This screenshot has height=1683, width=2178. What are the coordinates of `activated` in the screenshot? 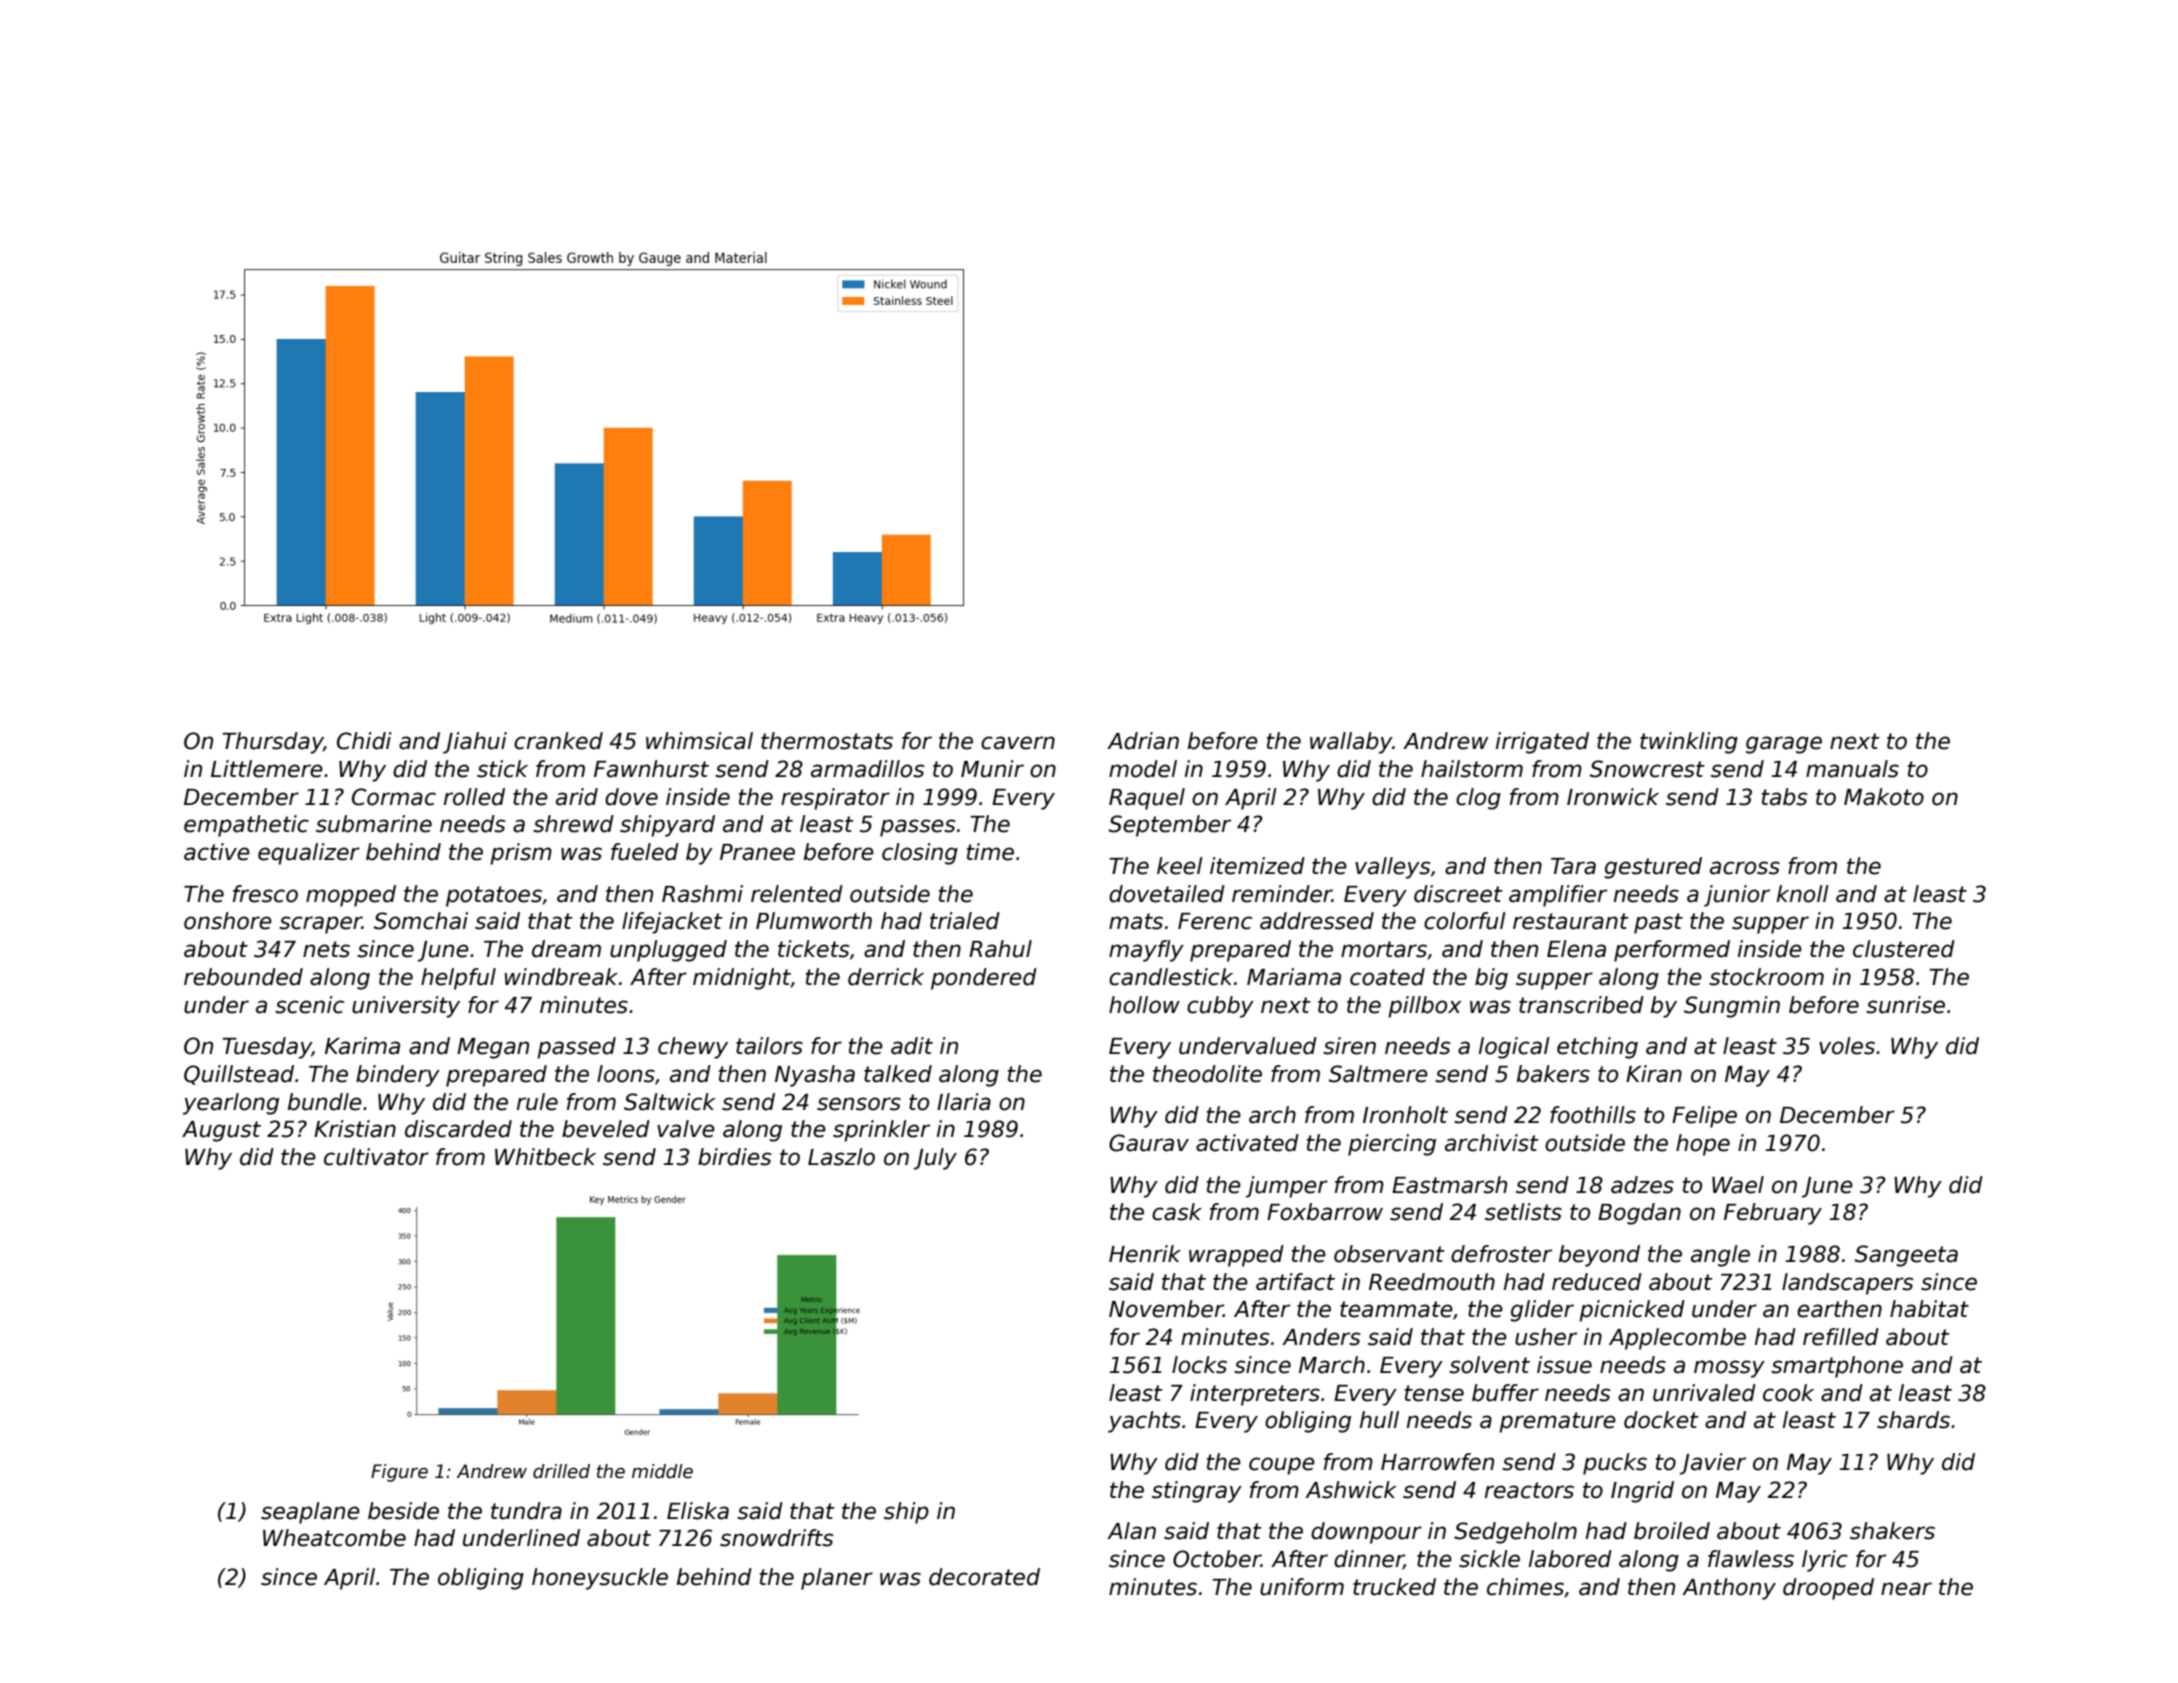 It's located at (1247, 1143).
